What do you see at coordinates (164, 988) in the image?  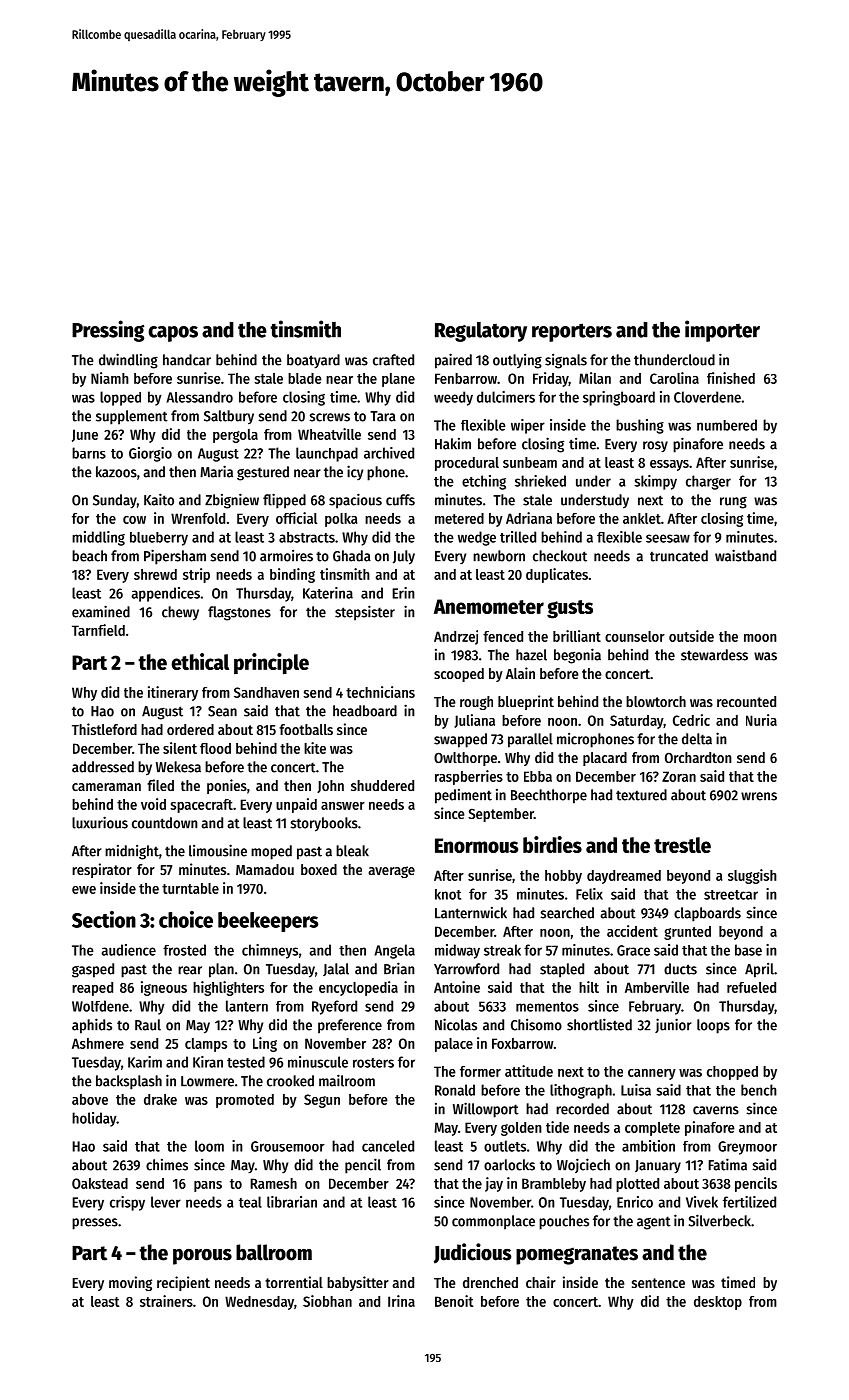 I see `igneous` at bounding box center [164, 988].
